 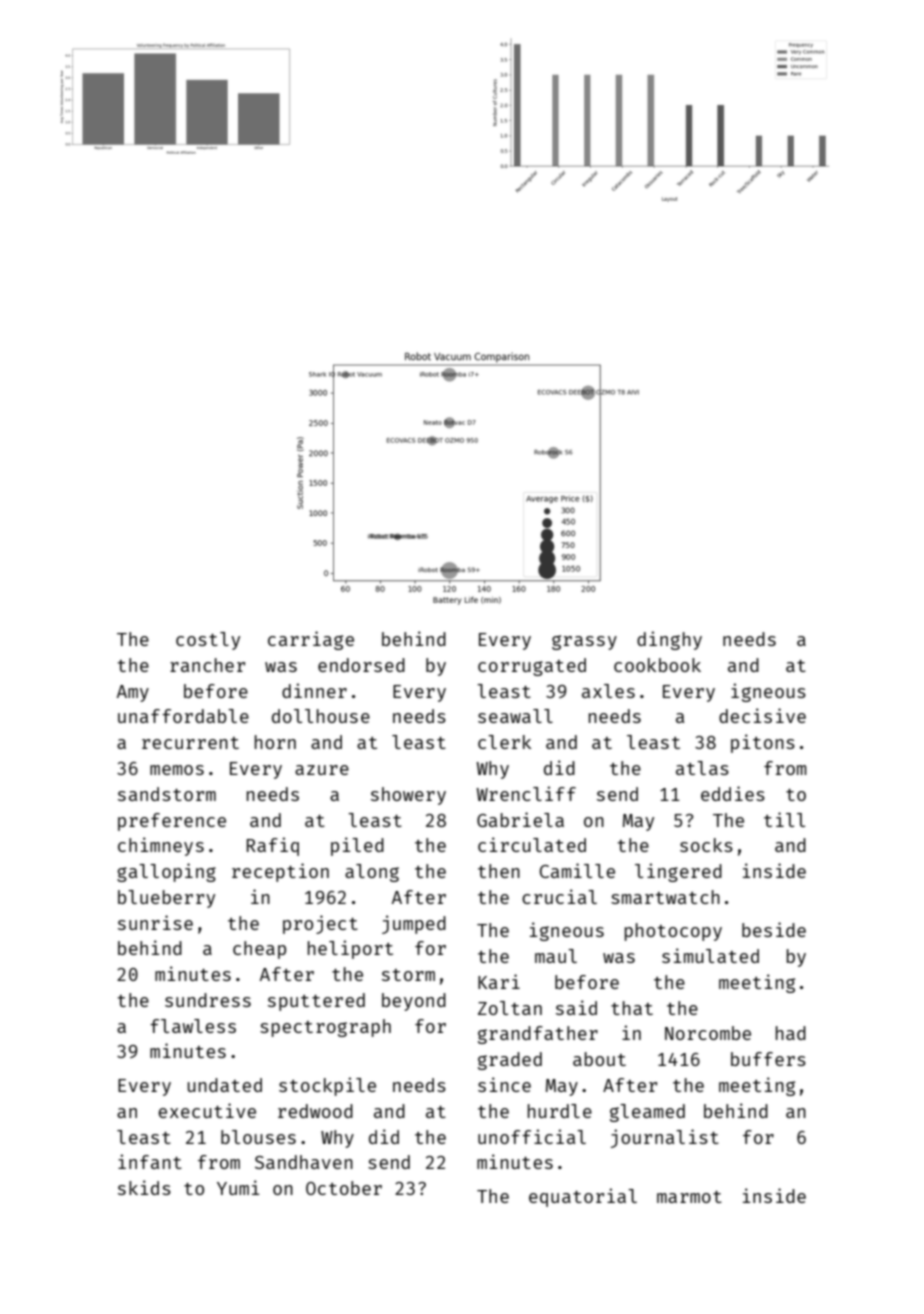 I want to click on Yumi, so click(x=238, y=1187).
